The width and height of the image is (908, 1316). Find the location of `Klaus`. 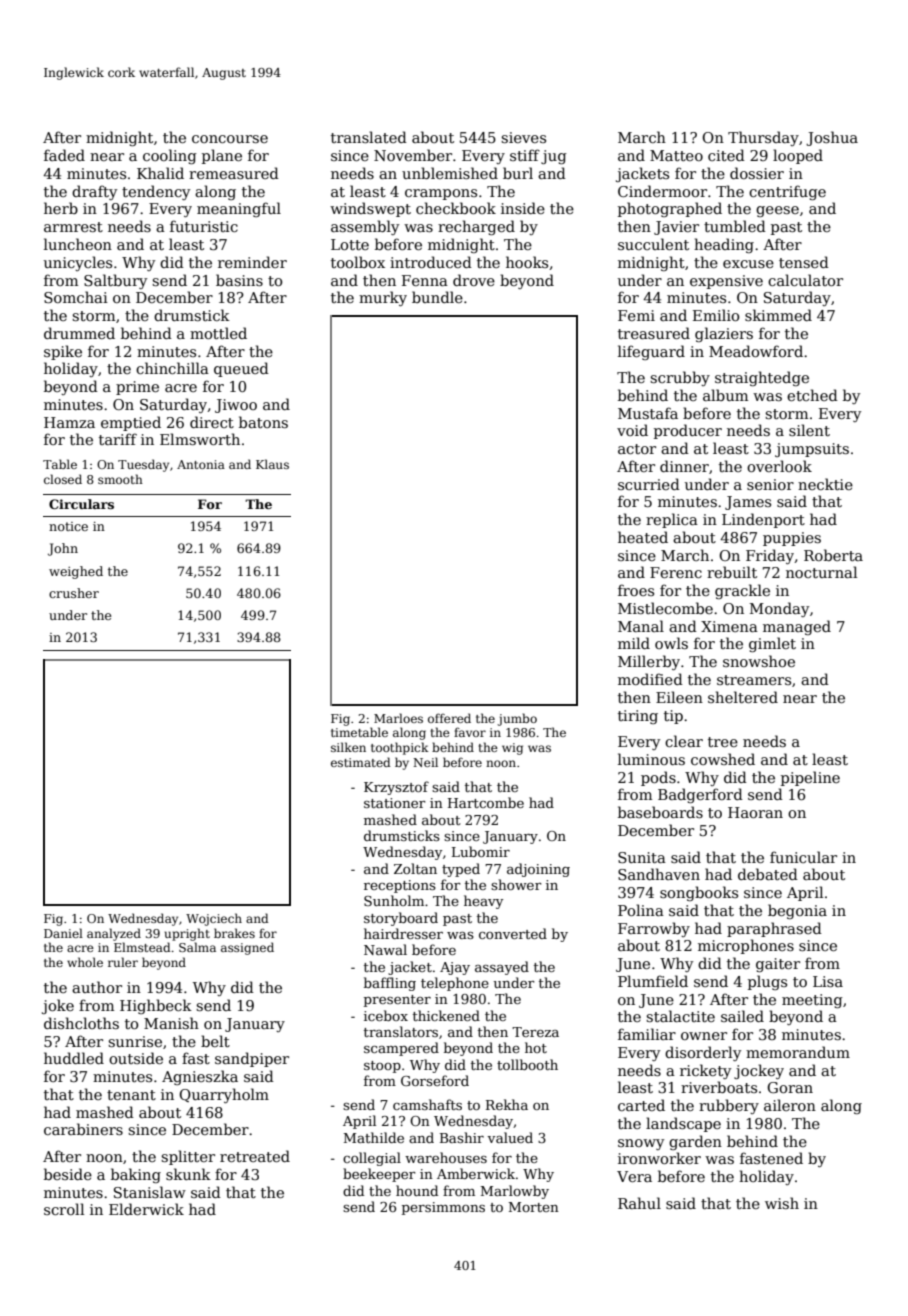

Klaus is located at coordinates (272, 464).
